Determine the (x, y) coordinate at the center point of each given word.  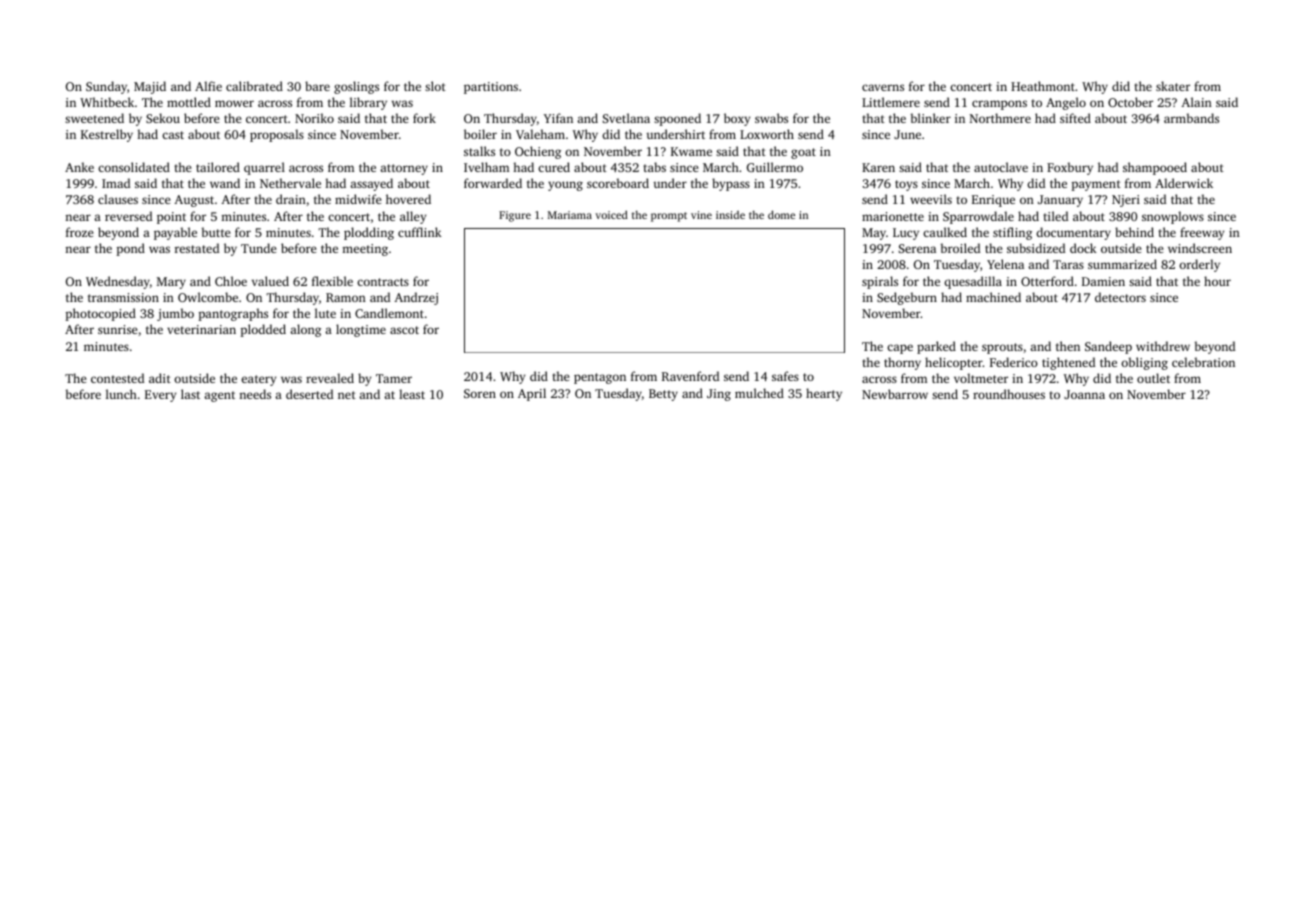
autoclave (1001, 167)
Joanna (1084, 394)
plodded (263, 330)
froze (80, 232)
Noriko (314, 118)
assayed (371, 184)
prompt (669, 217)
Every (160, 396)
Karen (878, 167)
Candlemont (389, 313)
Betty (663, 395)
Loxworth (767, 134)
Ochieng (538, 152)
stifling (1012, 233)
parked (936, 347)
